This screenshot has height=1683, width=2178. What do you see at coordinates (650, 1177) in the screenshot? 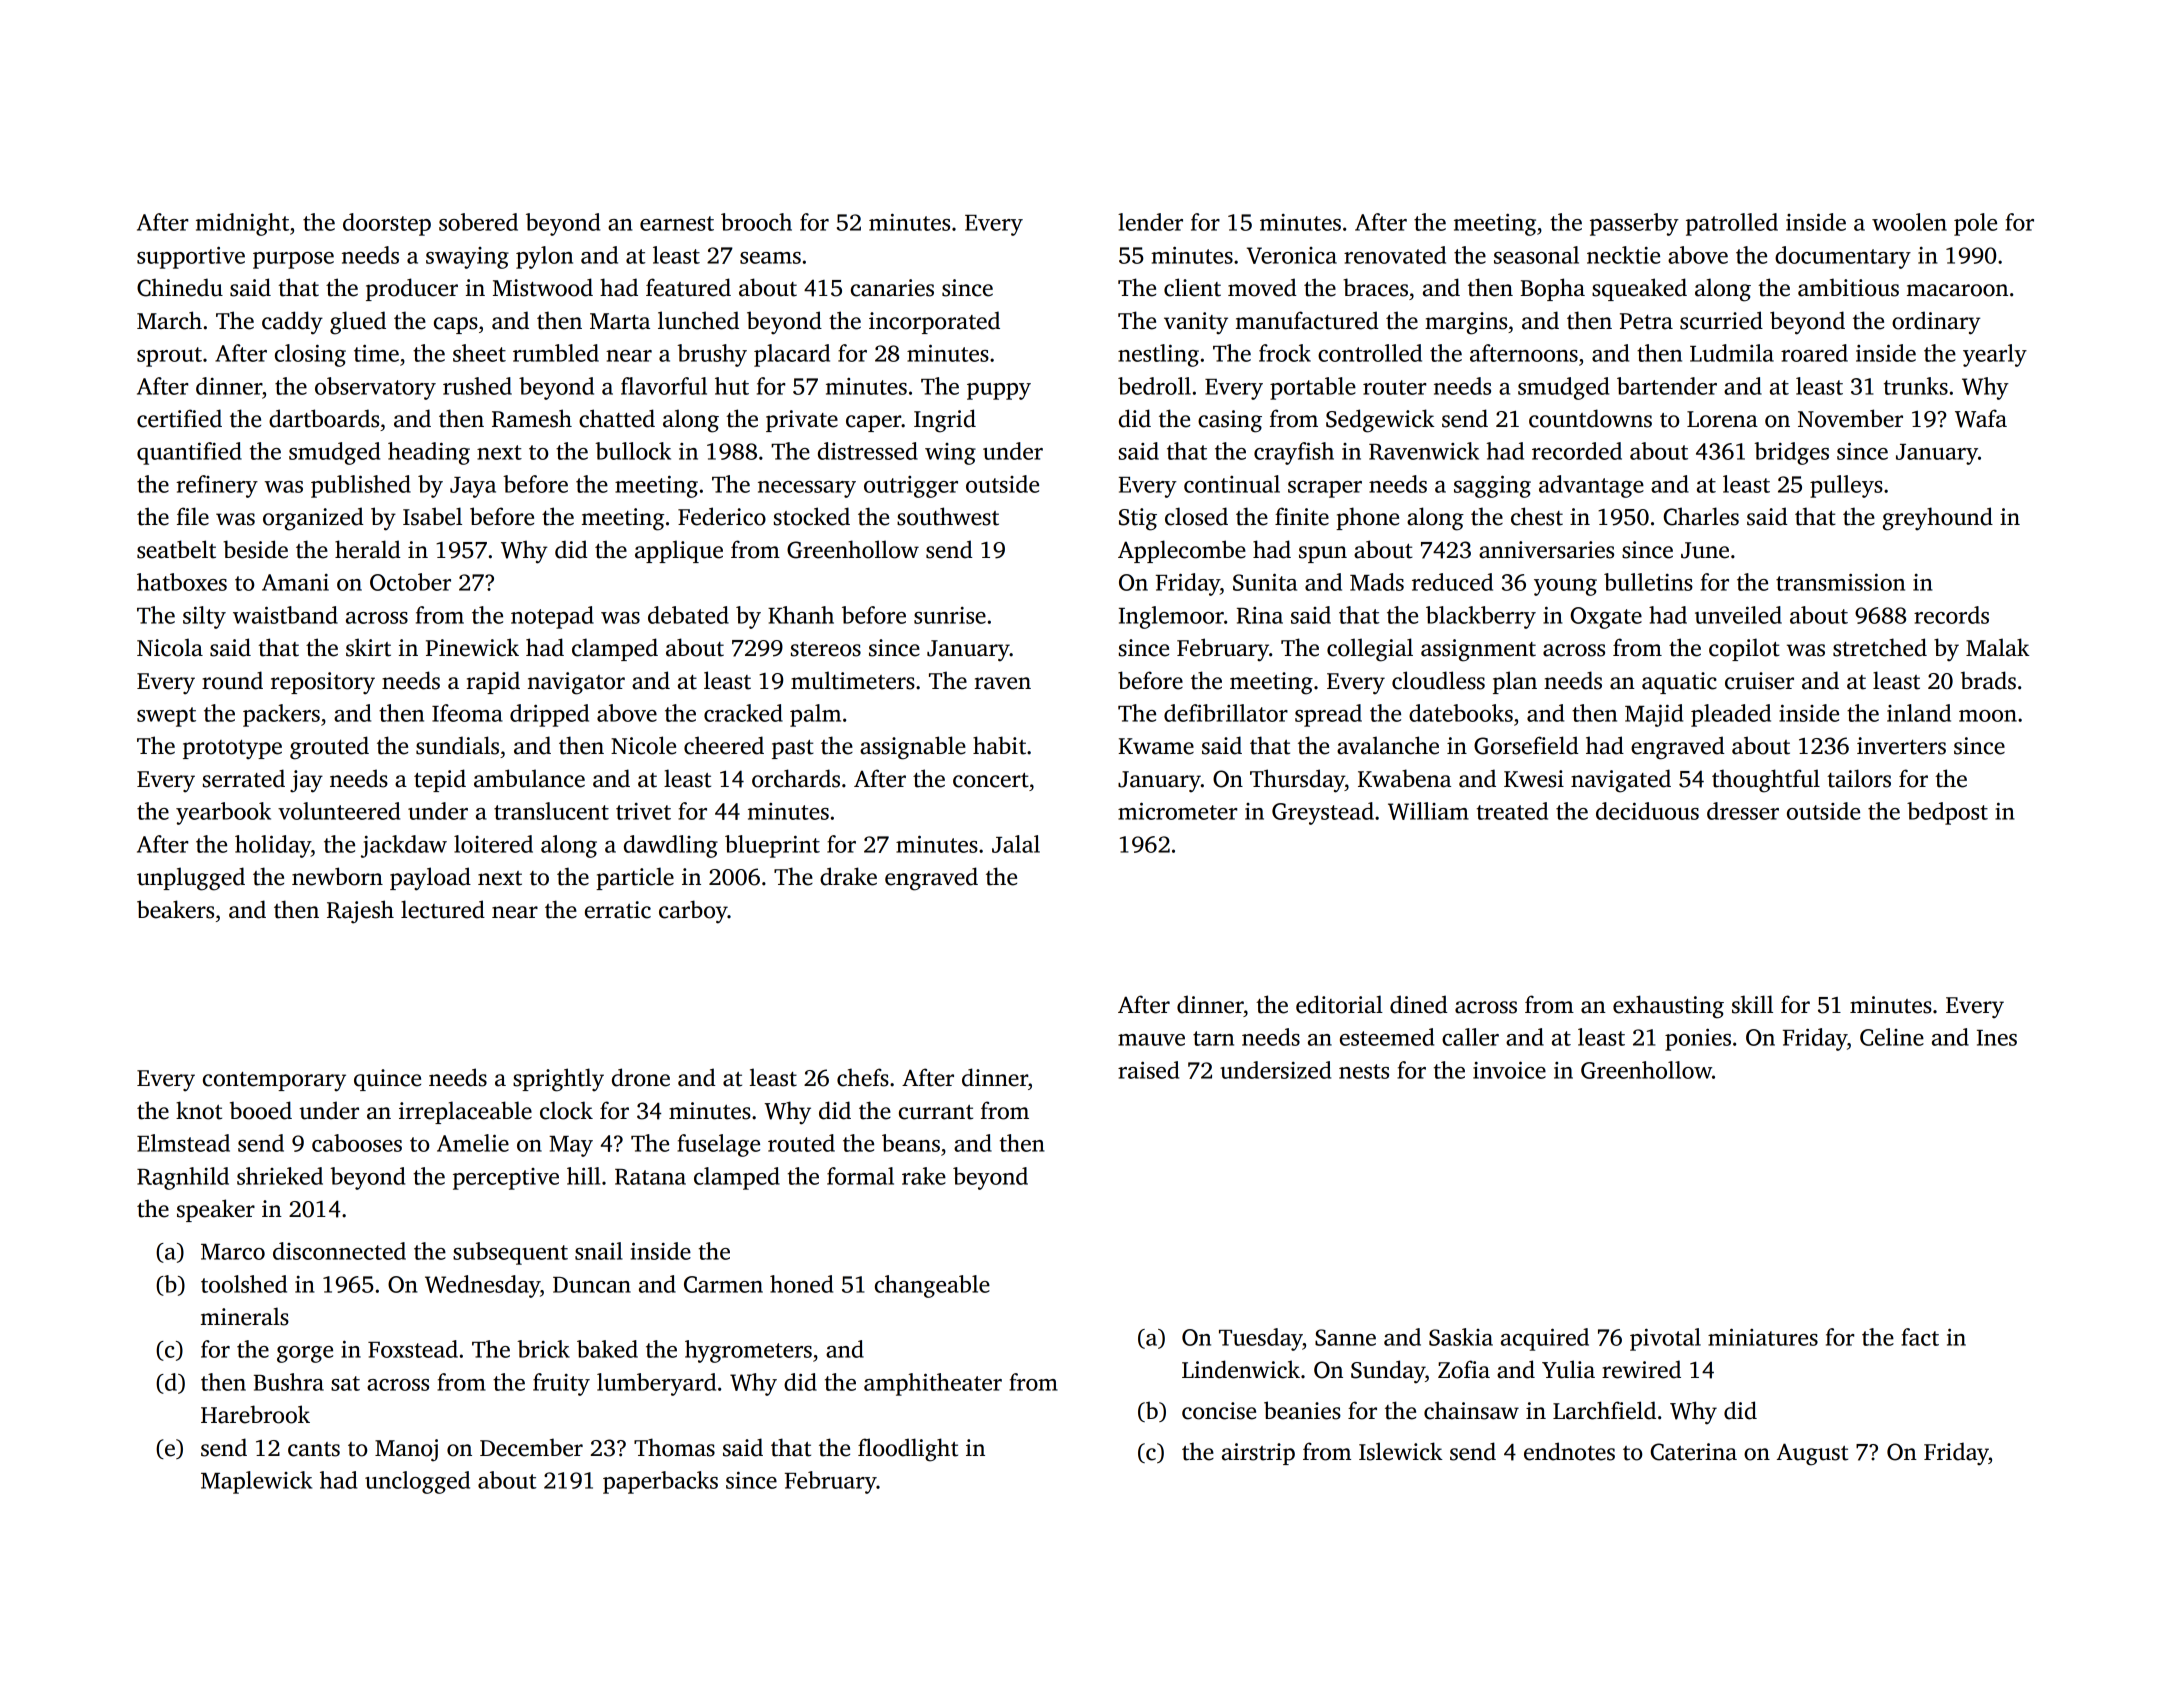
I see `Ratana` at bounding box center [650, 1177].
